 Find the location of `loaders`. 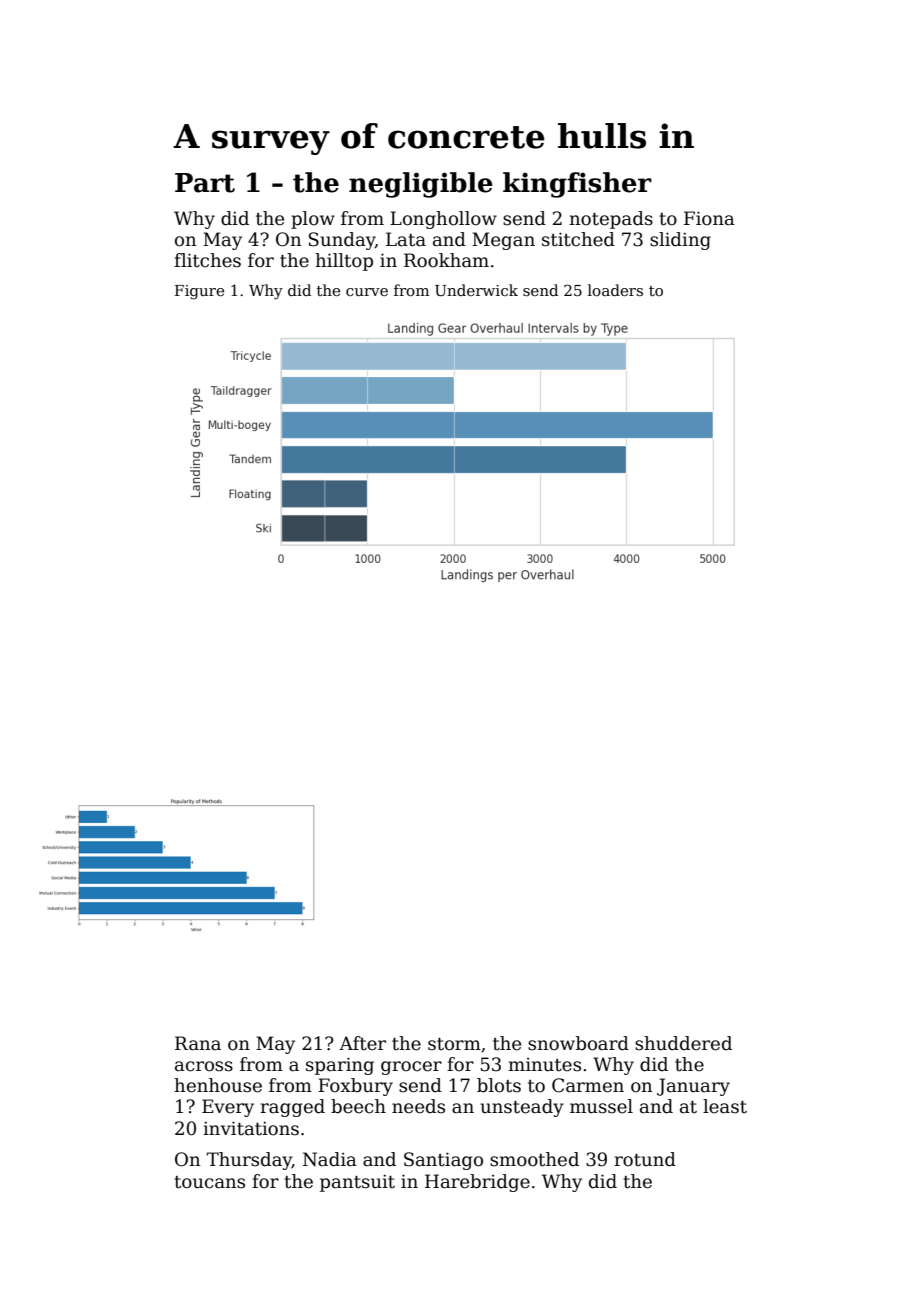

loaders is located at coordinates (615, 290).
